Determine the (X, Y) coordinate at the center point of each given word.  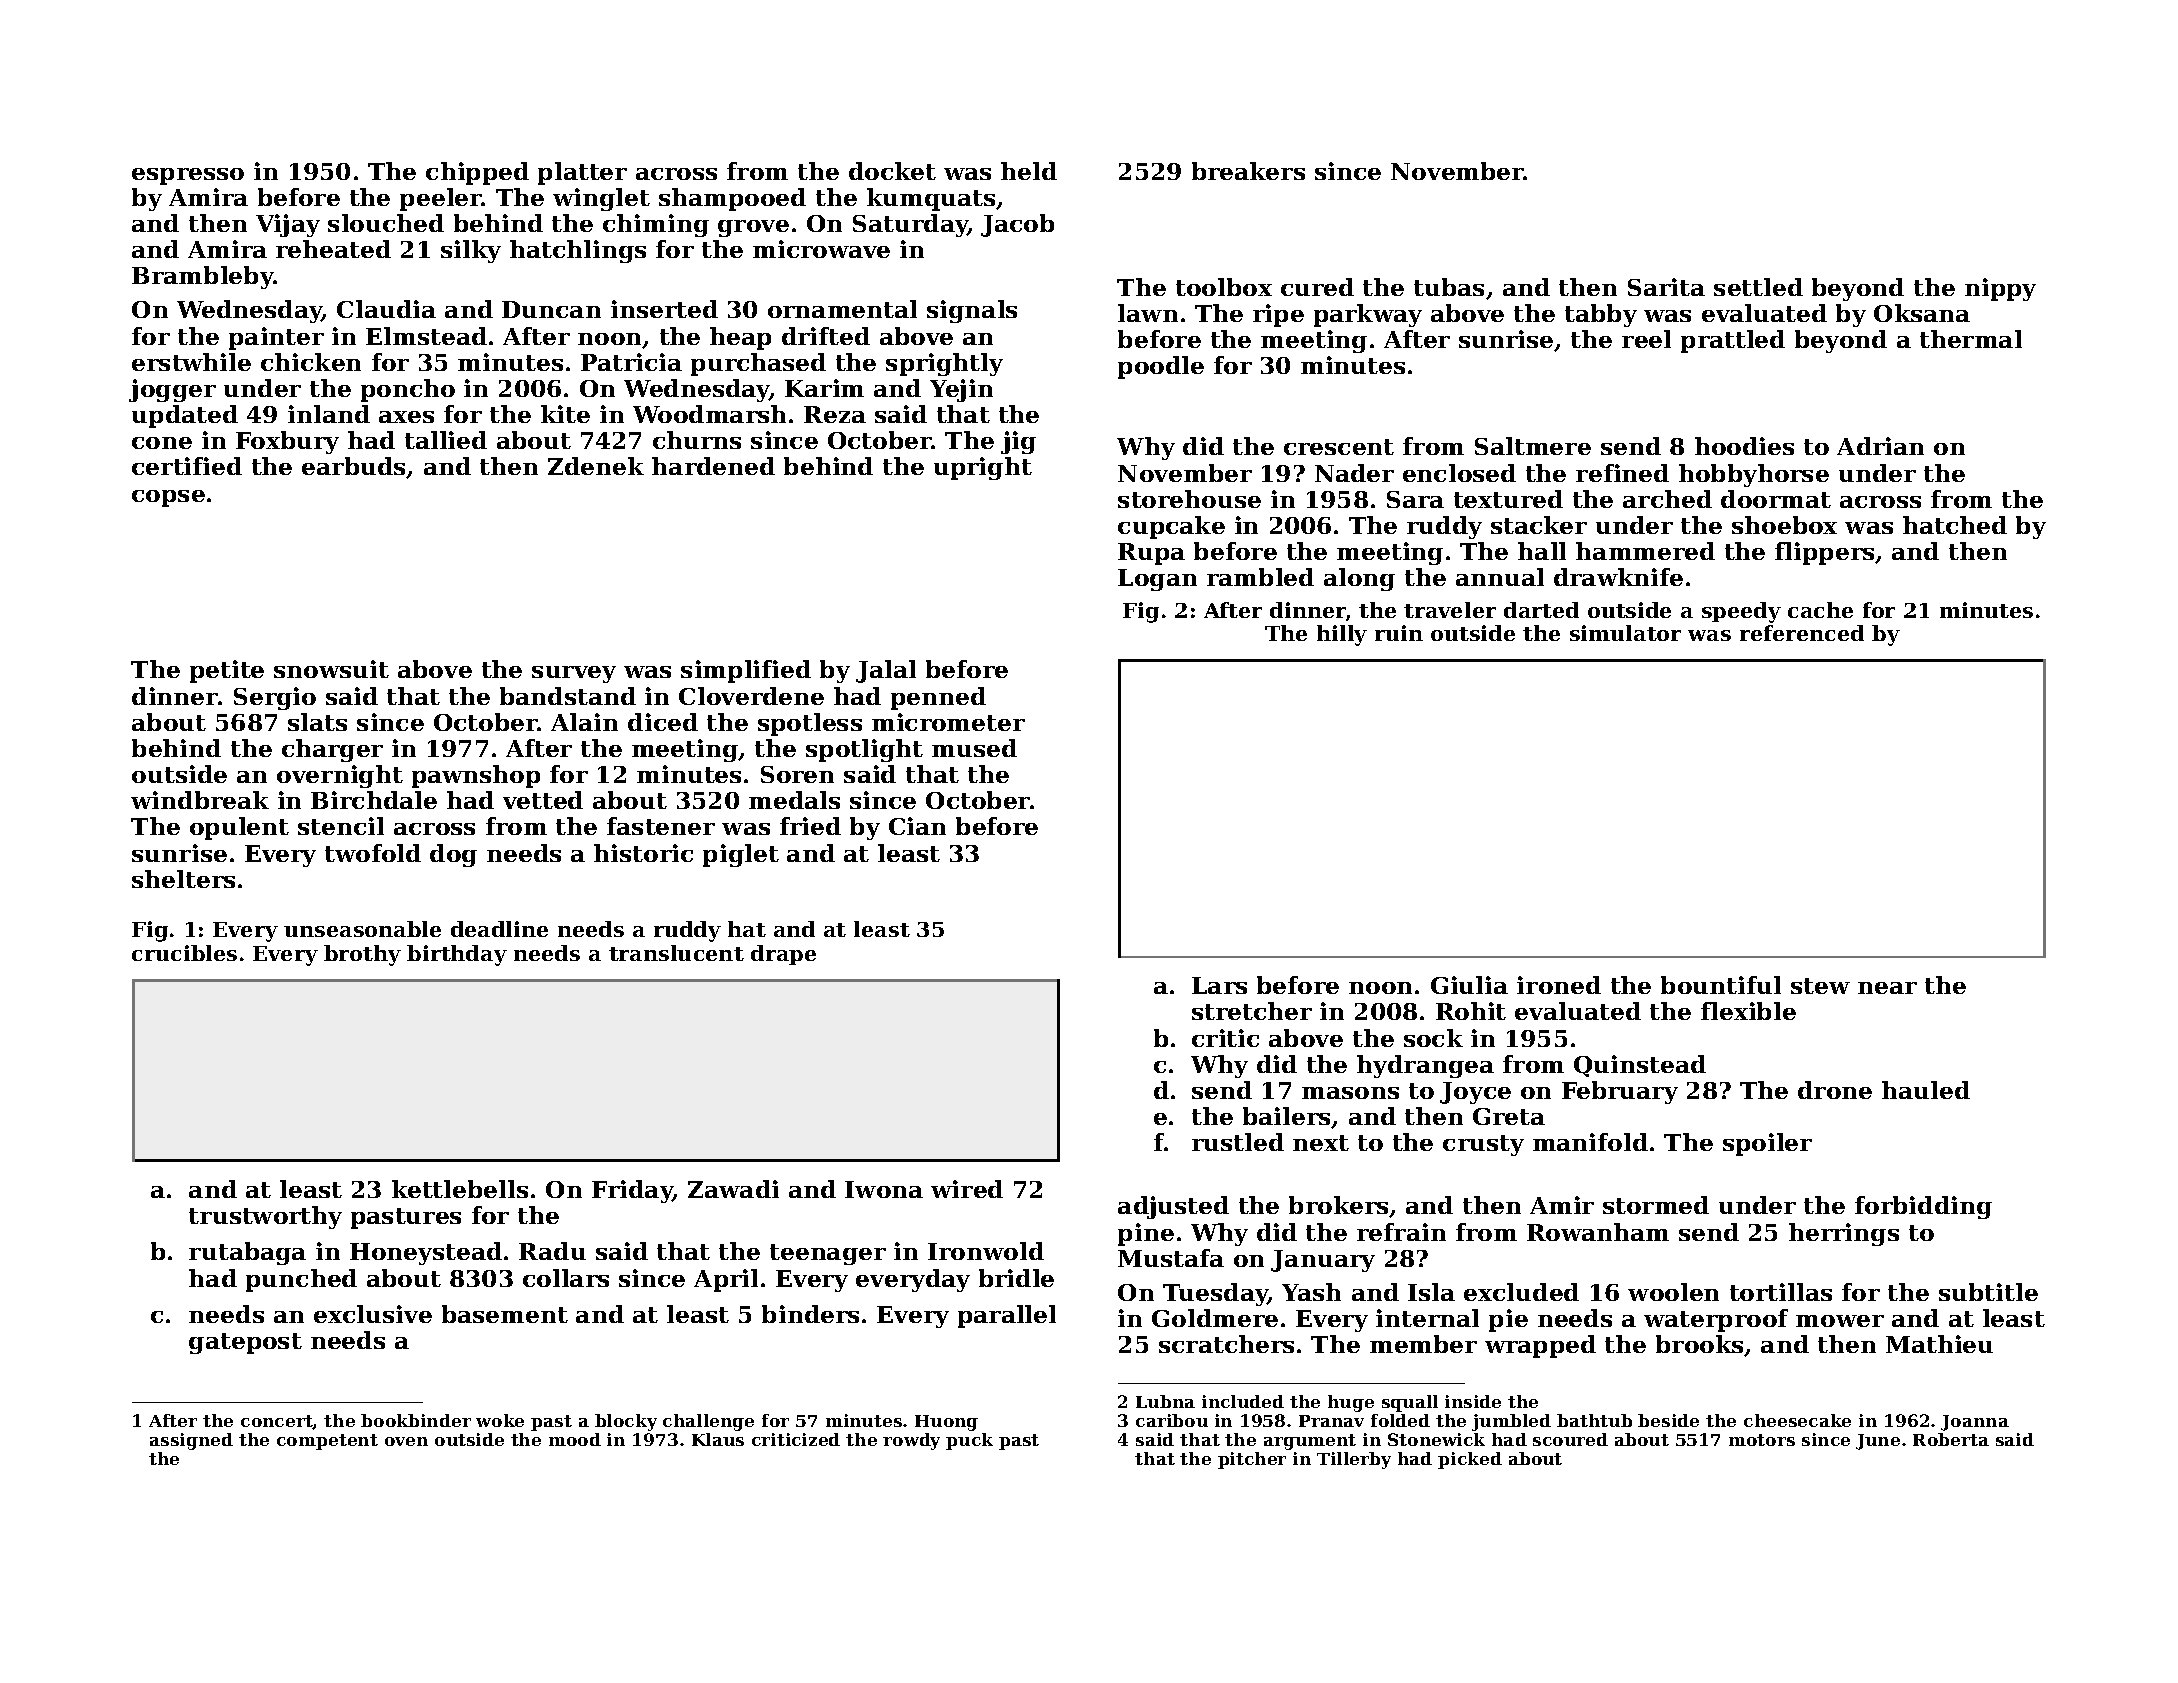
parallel (1007, 1316)
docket (892, 171)
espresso (188, 176)
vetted (543, 800)
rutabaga (247, 1253)
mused (974, 748)
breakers (1248, 171)
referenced (1802, 633)
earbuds (354, 467)
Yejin (961, 390)
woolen (1673, 1292)
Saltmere (1533, 446)
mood (575, 1439)
